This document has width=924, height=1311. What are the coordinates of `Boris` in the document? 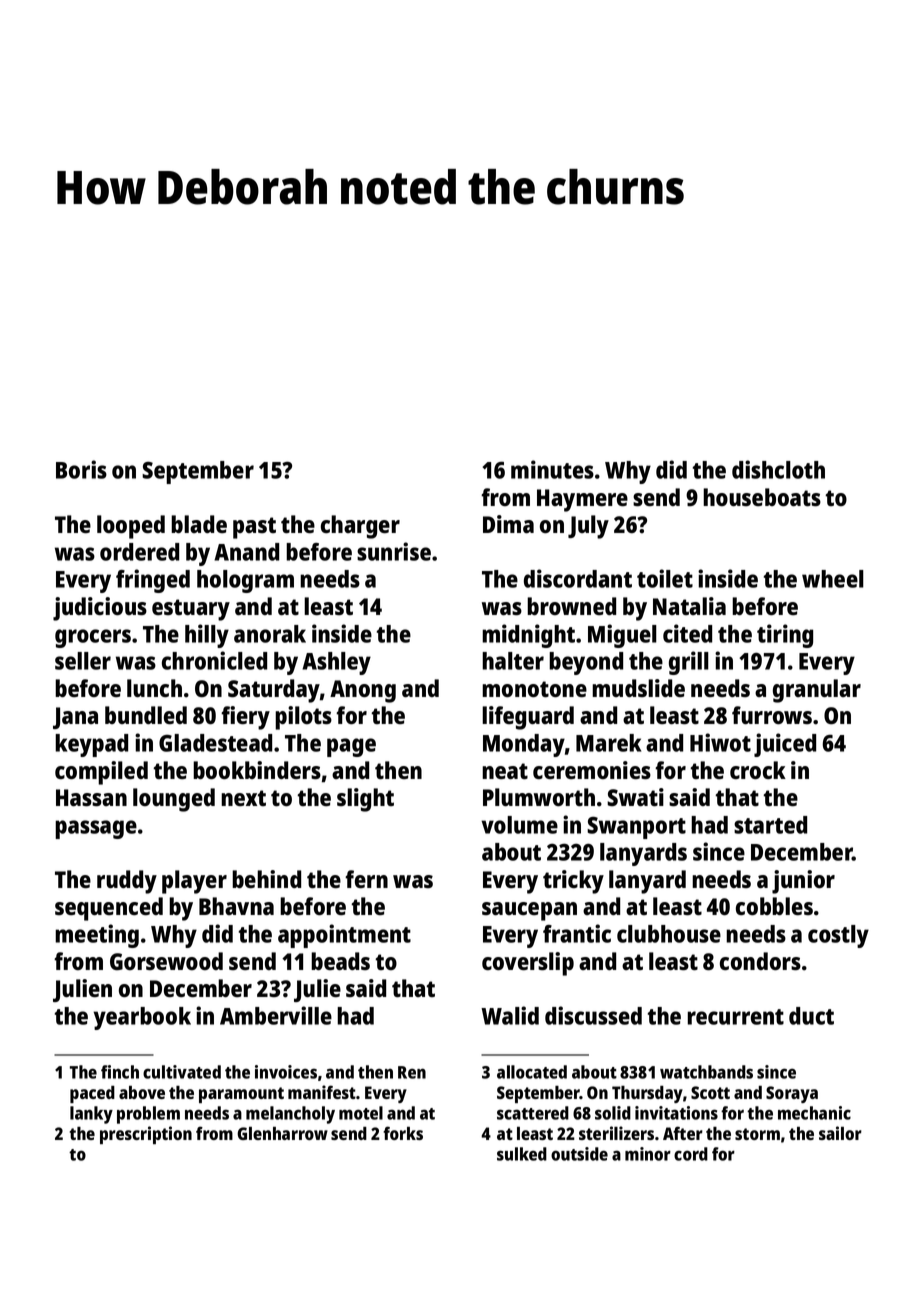 It's located at (81, 469).
